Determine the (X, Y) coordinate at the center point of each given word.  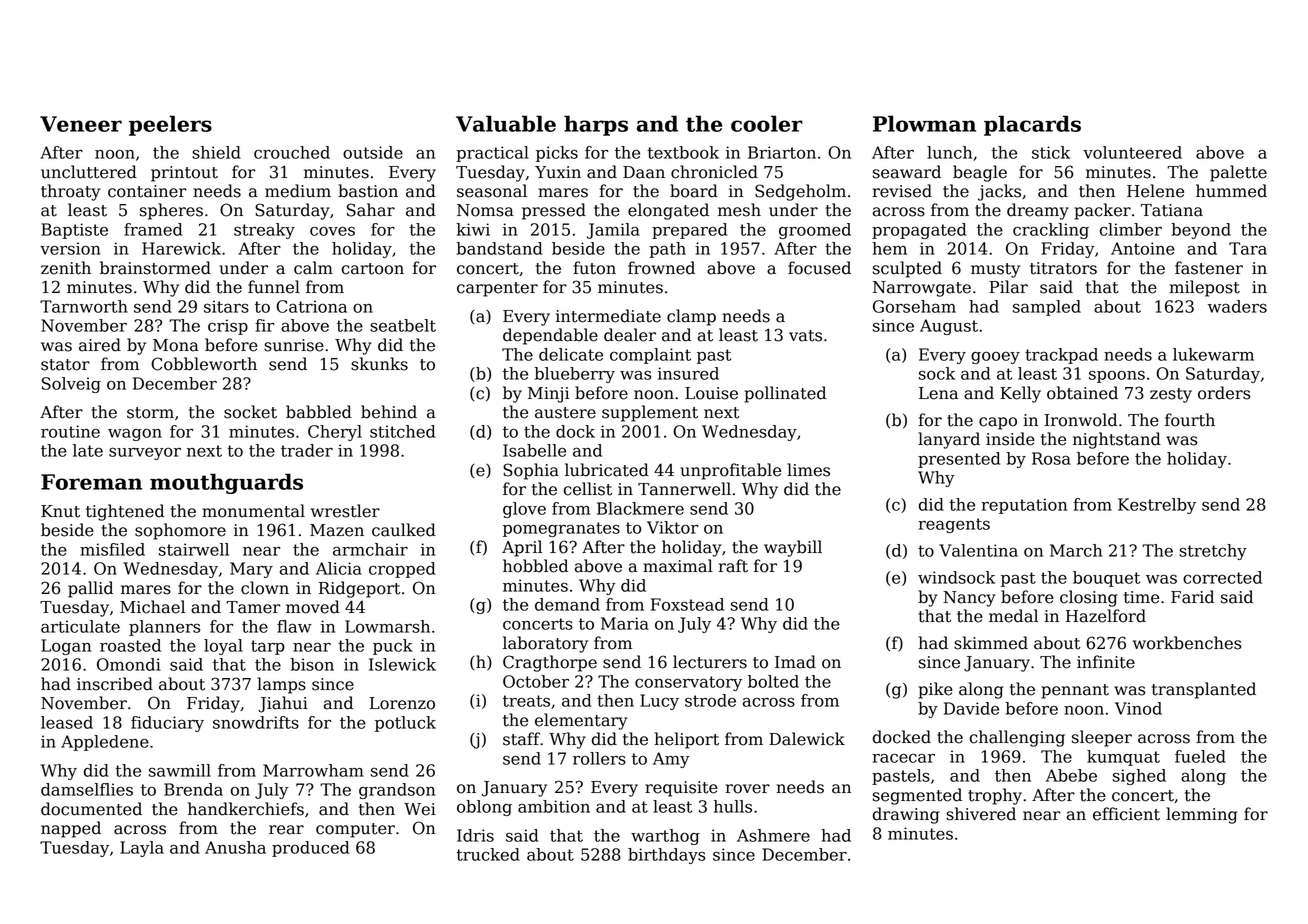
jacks (999, 192)
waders (1237, 306)
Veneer (81, 124)
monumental (253, 511)
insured (688, 373)
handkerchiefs (246, 809)
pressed (554, 211)
